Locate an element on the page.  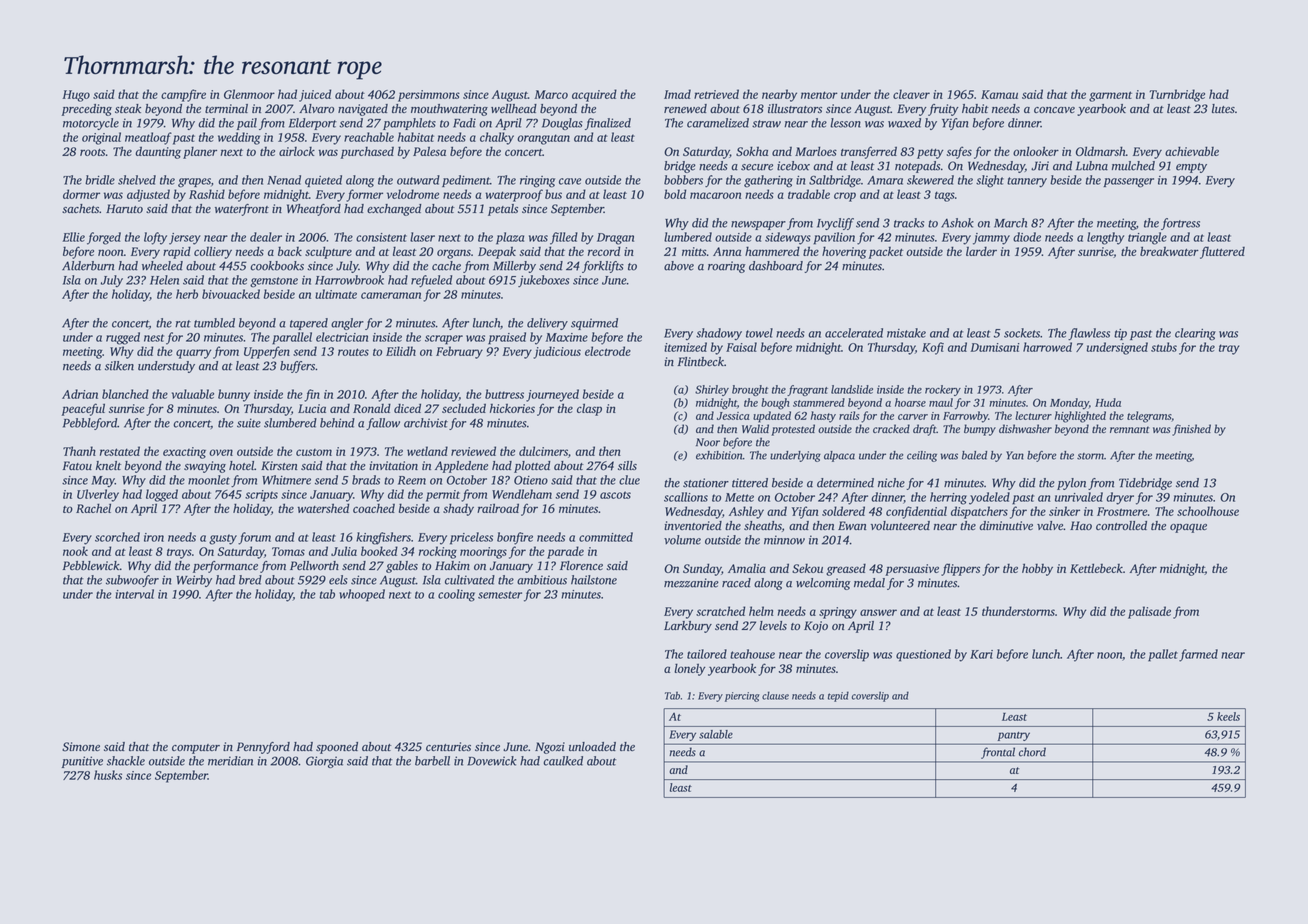
Hugo is located at coordinates (76, 96).
